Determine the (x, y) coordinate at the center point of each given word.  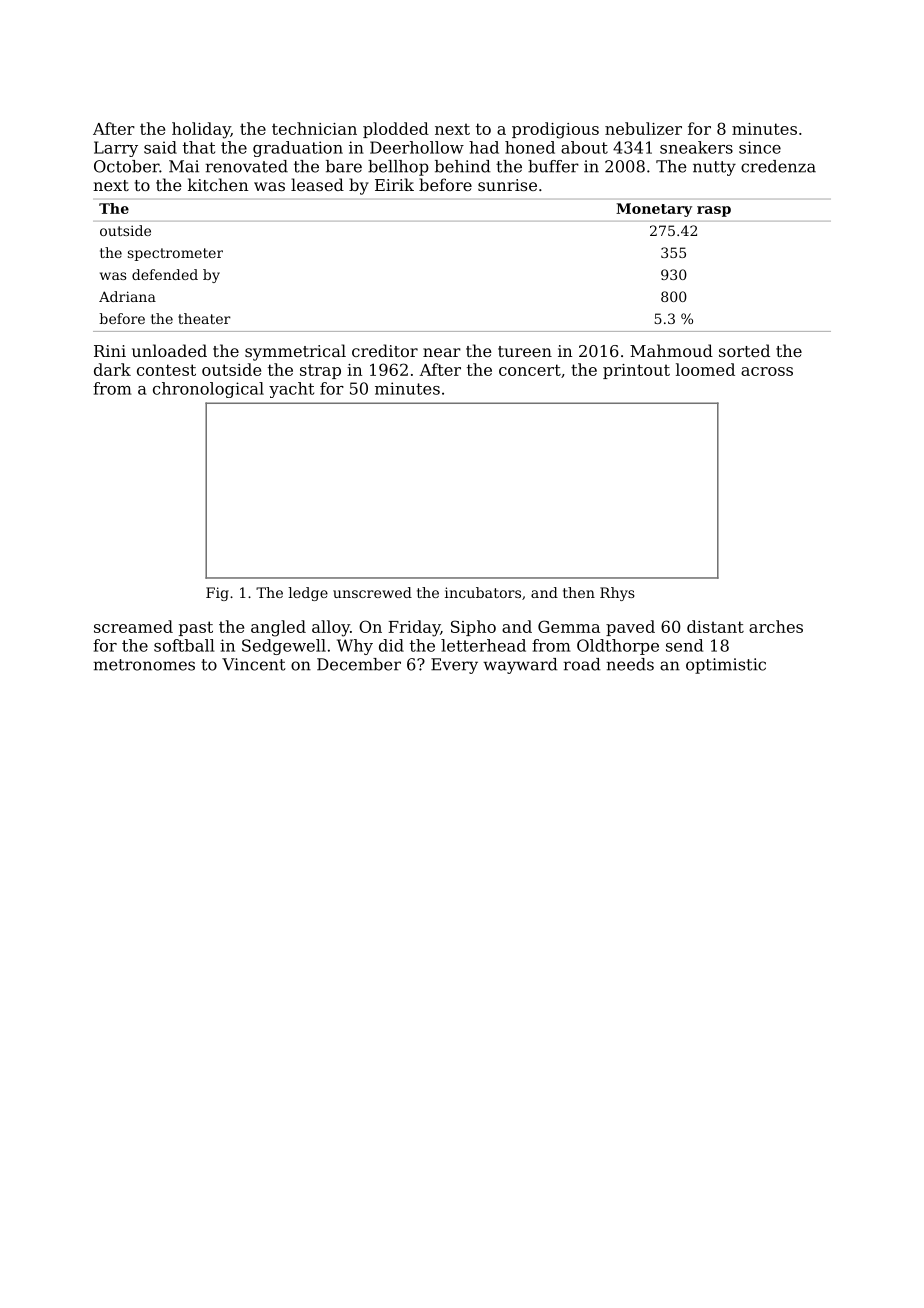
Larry (116, 149)
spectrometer (175, 254)
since (760, 147)
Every (454, 666)
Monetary (654, 210)
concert (530, 370)
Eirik (394, 184)
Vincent (254, 664)
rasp (714, 211)
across (767, 371)
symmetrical (295, 352)
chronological (208, 390)
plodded (396, 130)
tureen (525, 351)
